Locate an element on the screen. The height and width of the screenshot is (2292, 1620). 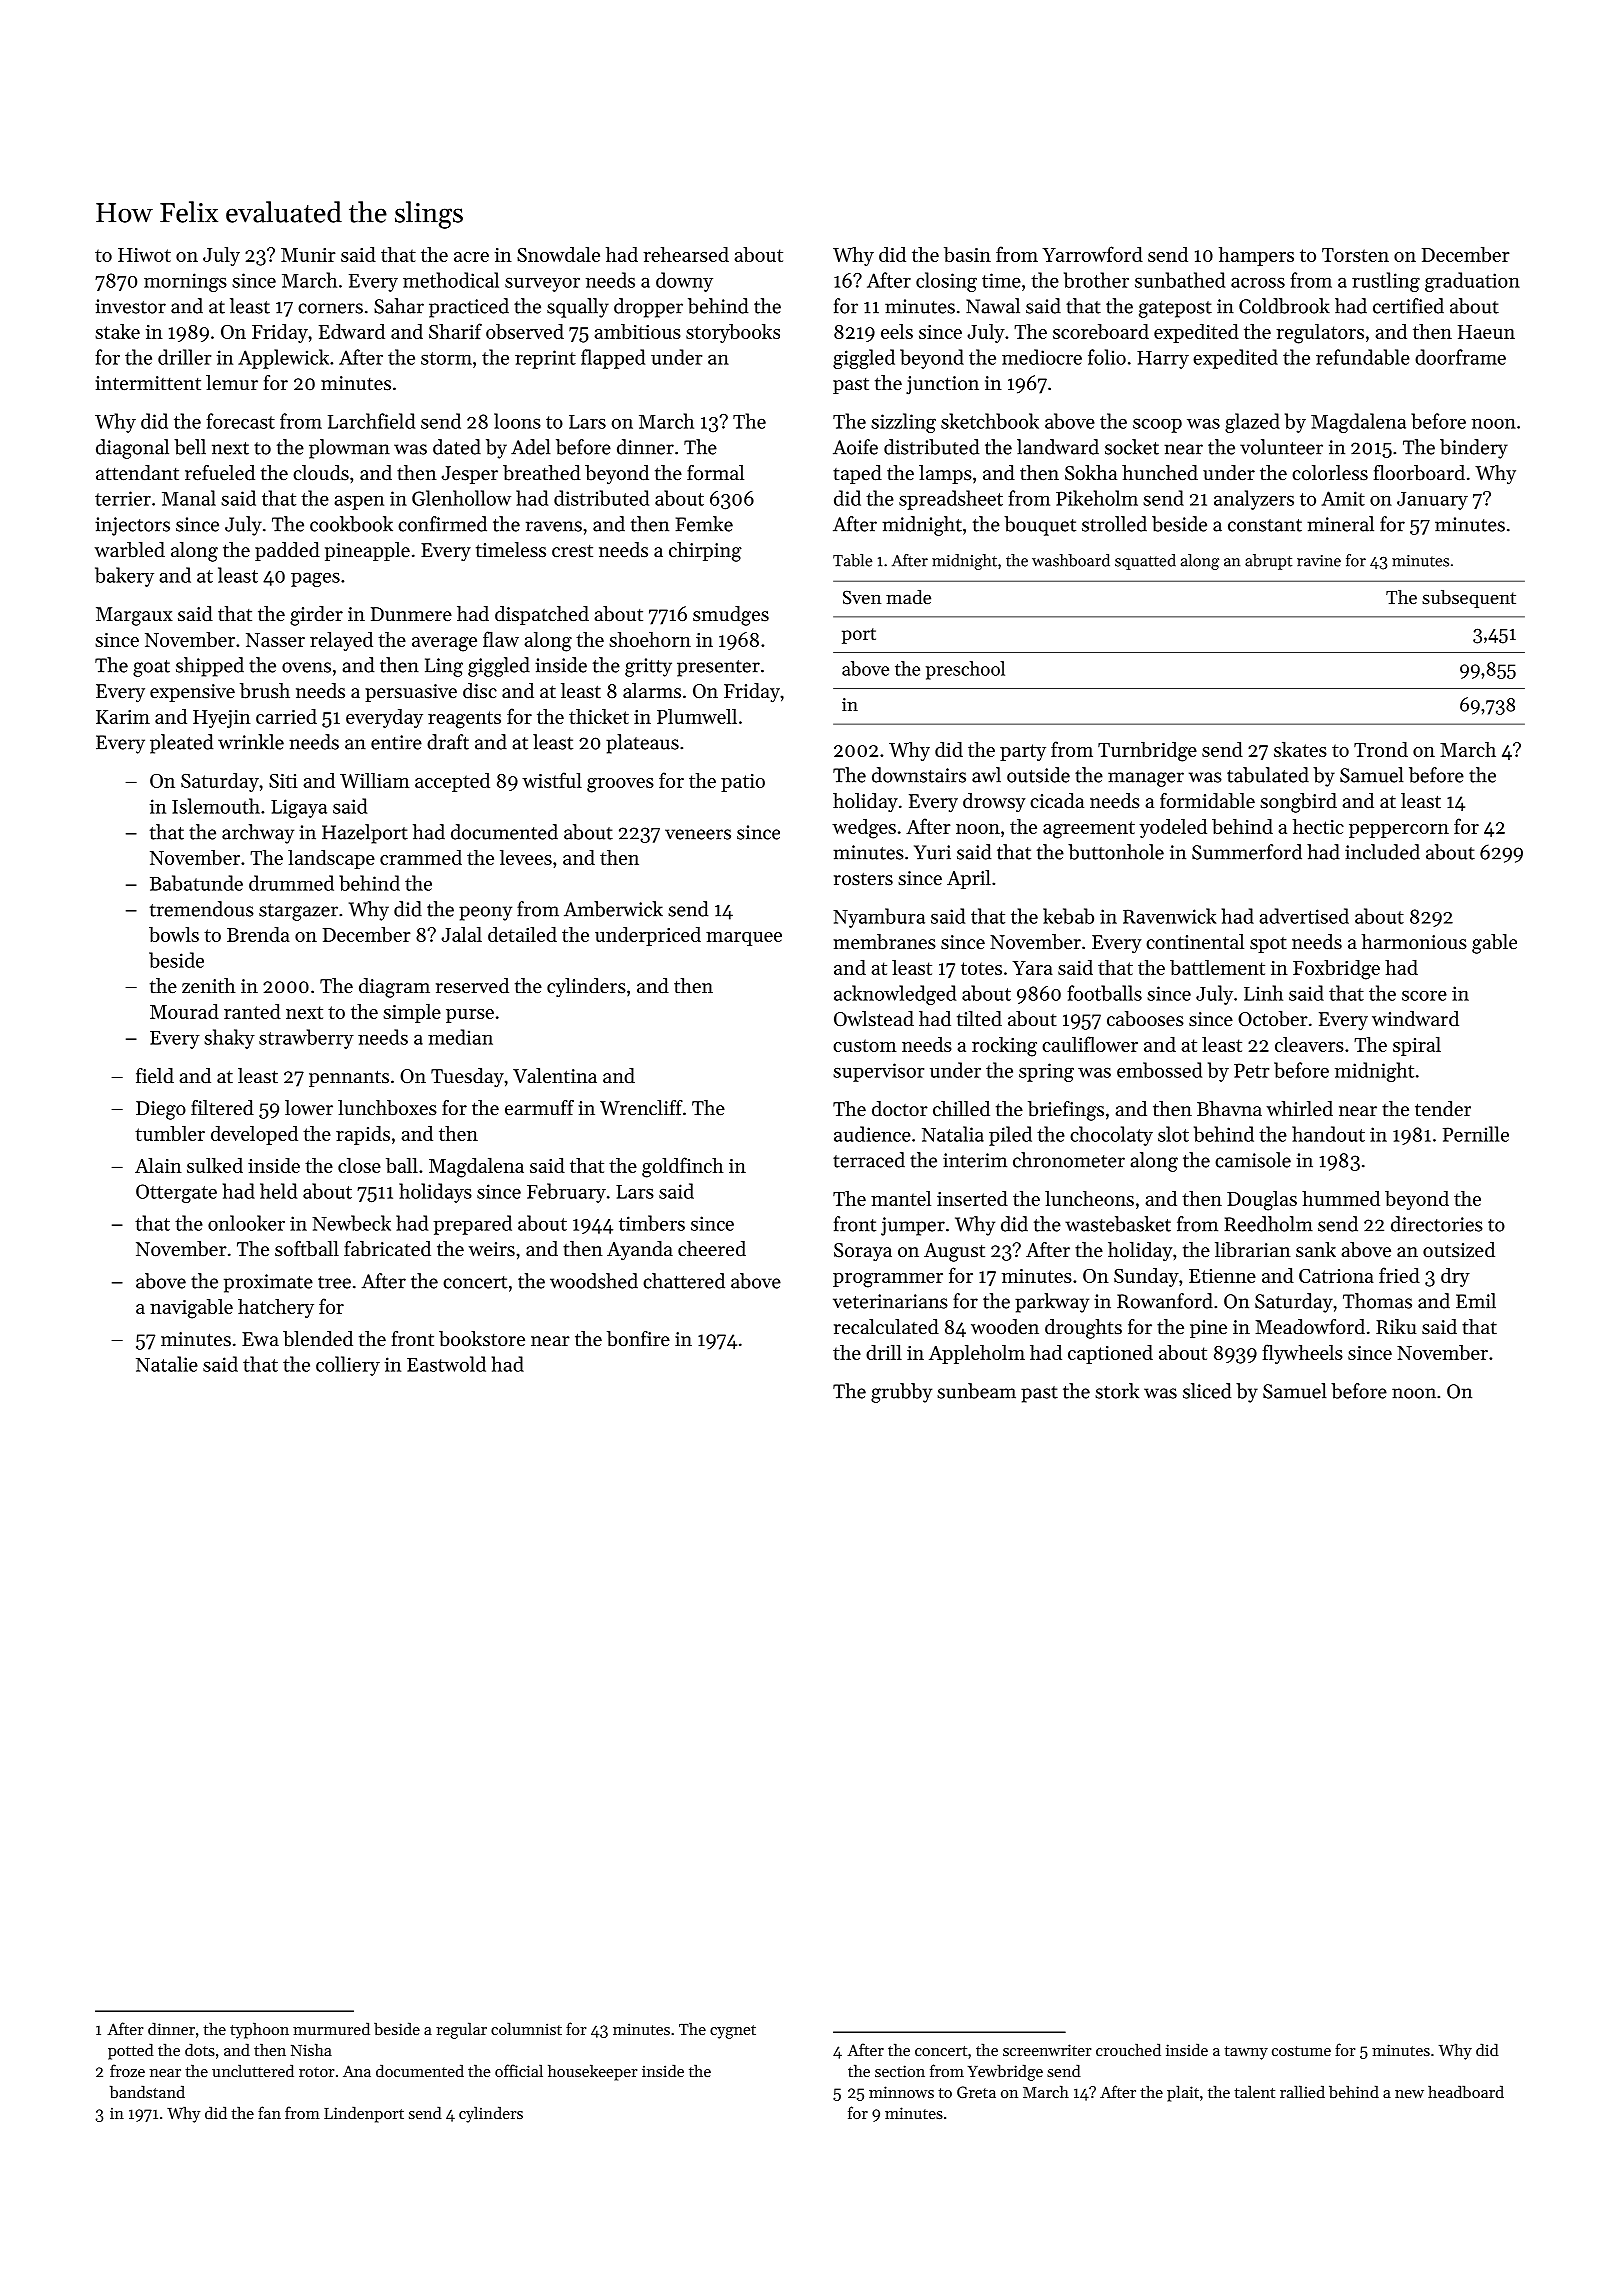
Natalie is located at coordinates (167, 1364).
